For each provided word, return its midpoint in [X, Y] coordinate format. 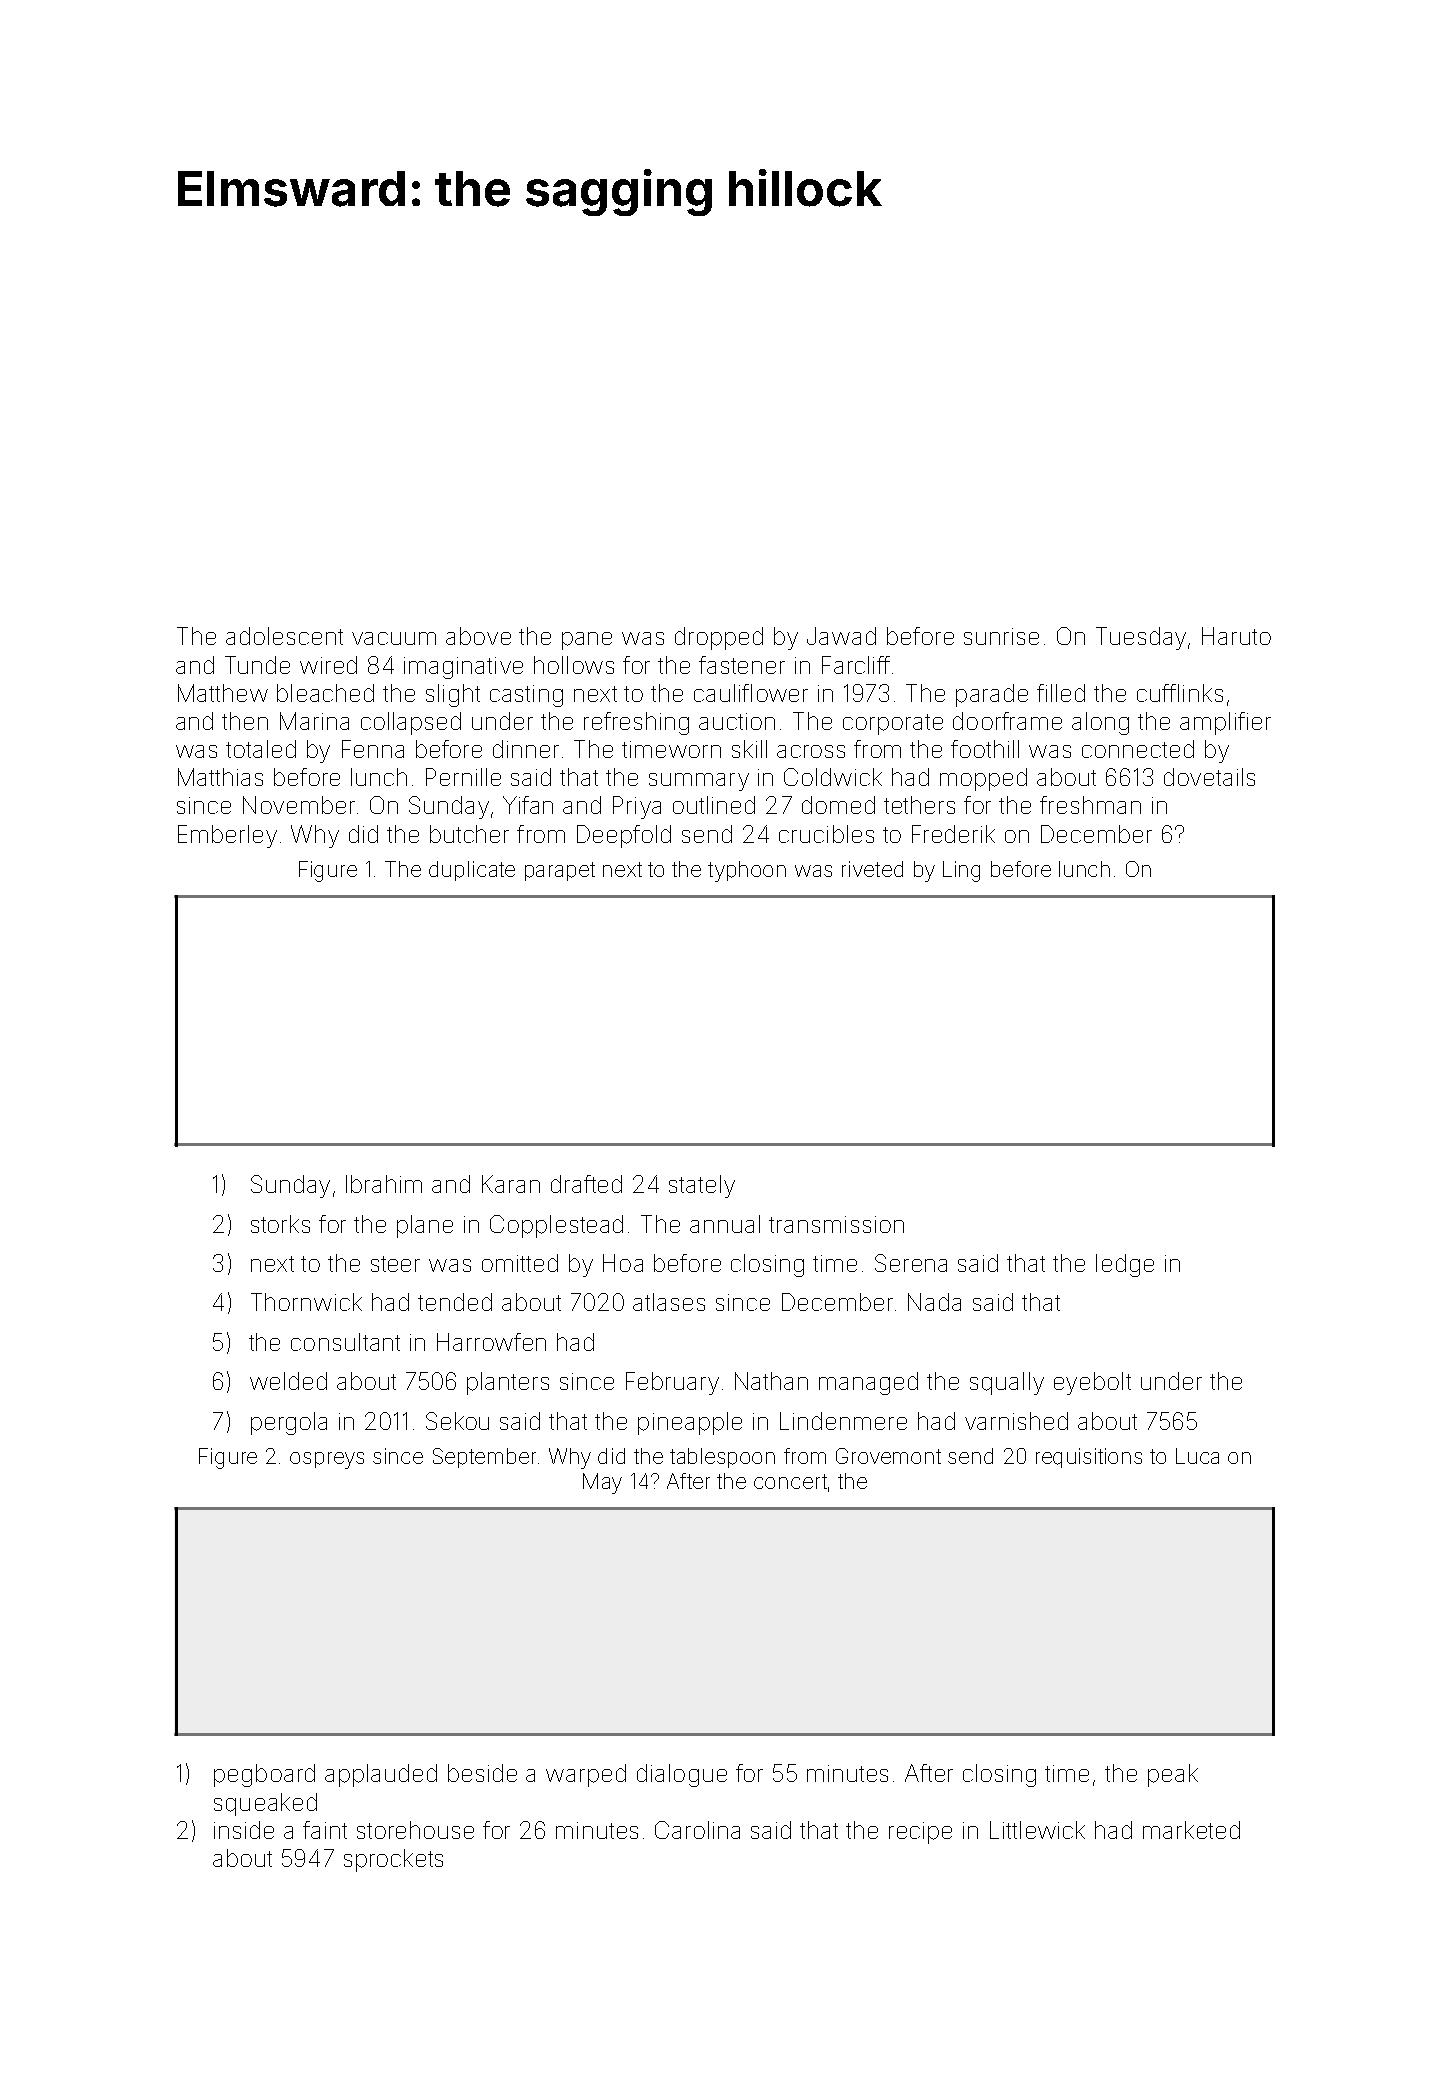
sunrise [1001, 636]
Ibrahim [384, 1184]
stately [702, 1186]
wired [328, 665]
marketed [1191, 1830]
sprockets [393, 1860]
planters [508, 1383]
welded [288, 1381]
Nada [934, 1302]
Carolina [697, 1830]
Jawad [841, 636]
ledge [1125, 1265]
